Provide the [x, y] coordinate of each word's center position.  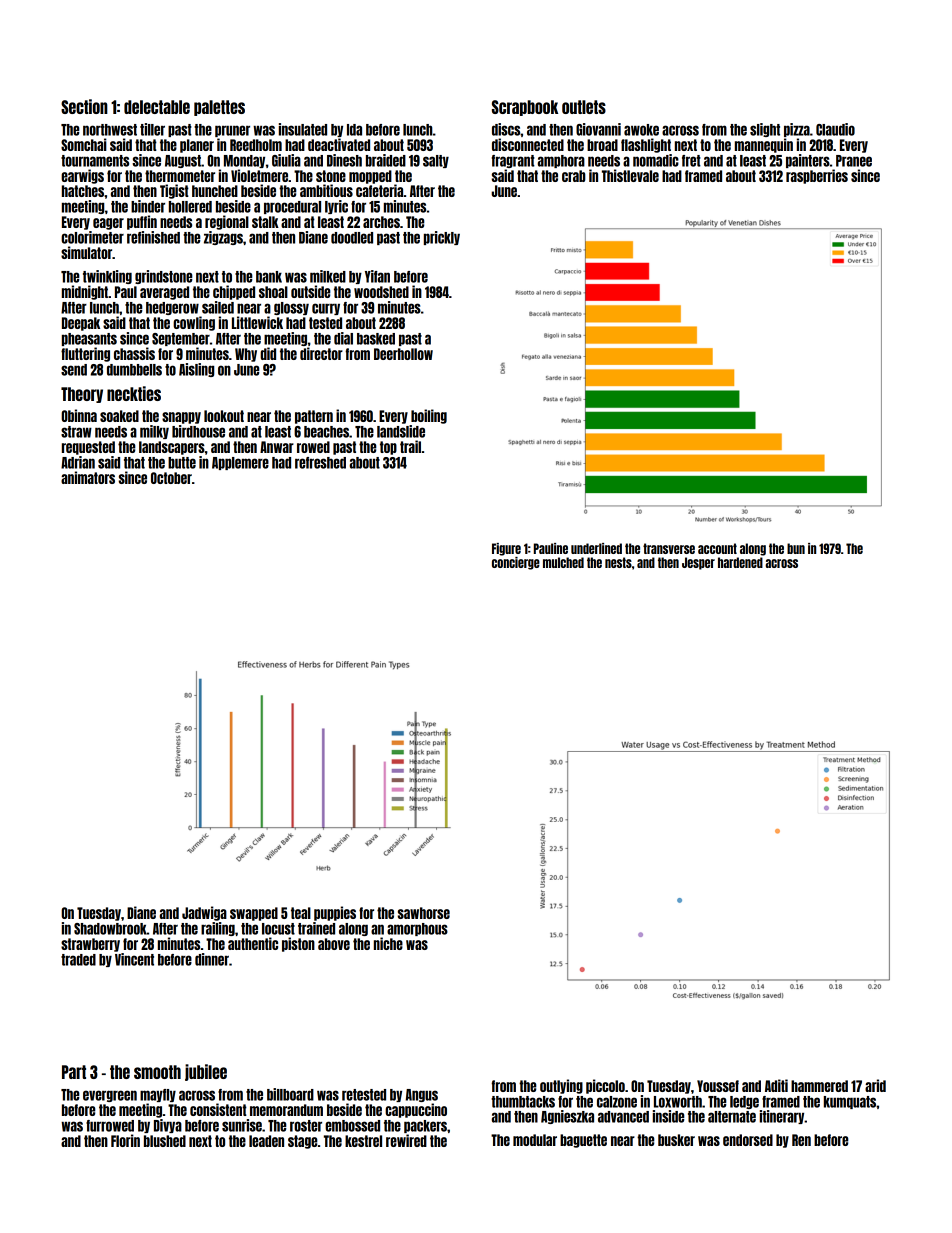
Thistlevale [630, 175]
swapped [254, 914]
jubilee [206, 1072]
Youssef [718, 1086]
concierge [516, 563]
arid [875, 1085]
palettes [219, 108]
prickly [442, 238]
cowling [194, 323]
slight [765, 130]
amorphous [417, 929]
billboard [290, 1094]
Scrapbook [525, 108]
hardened [740, 562]
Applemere [240, 463]
